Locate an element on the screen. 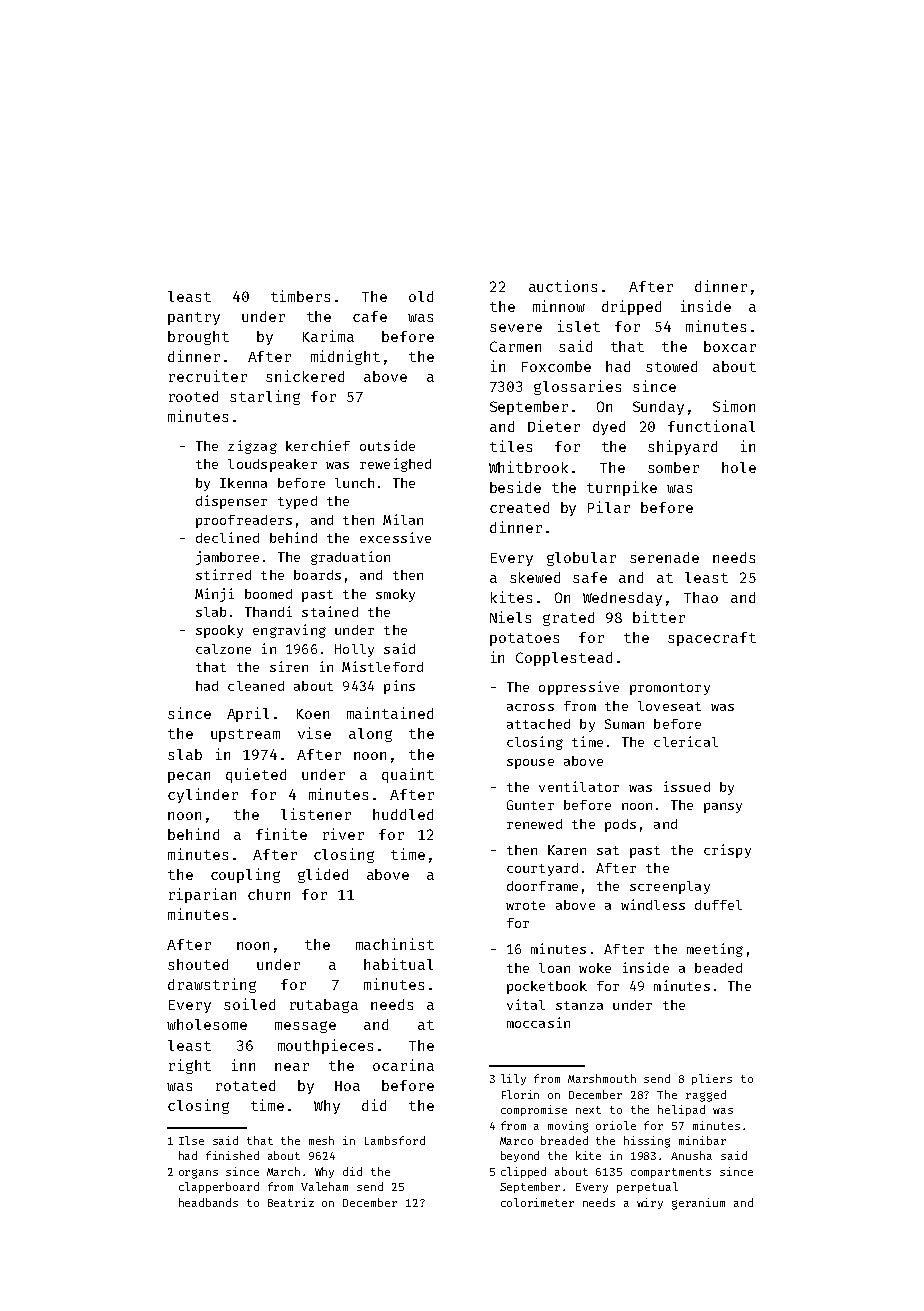  renewed is located at coordinates (534, 824).
